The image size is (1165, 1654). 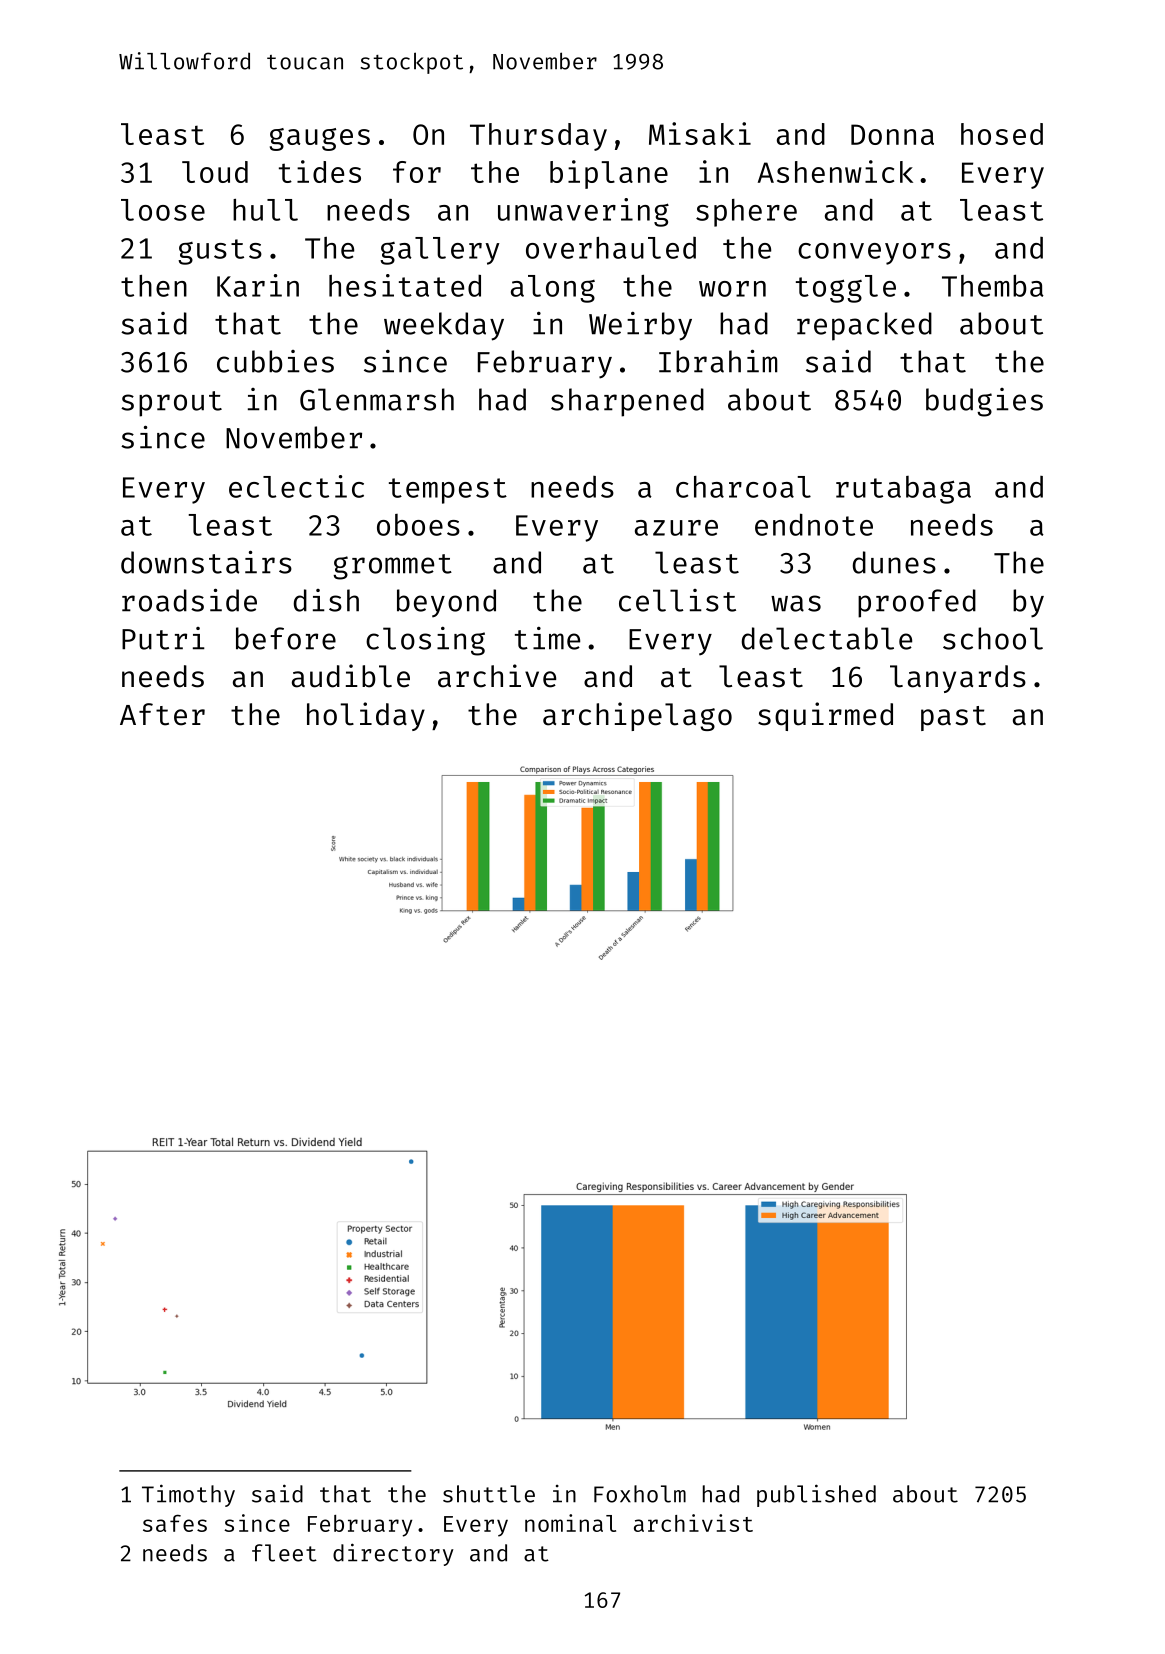 I want to click on fleet, so click(x=284, y=1553).
